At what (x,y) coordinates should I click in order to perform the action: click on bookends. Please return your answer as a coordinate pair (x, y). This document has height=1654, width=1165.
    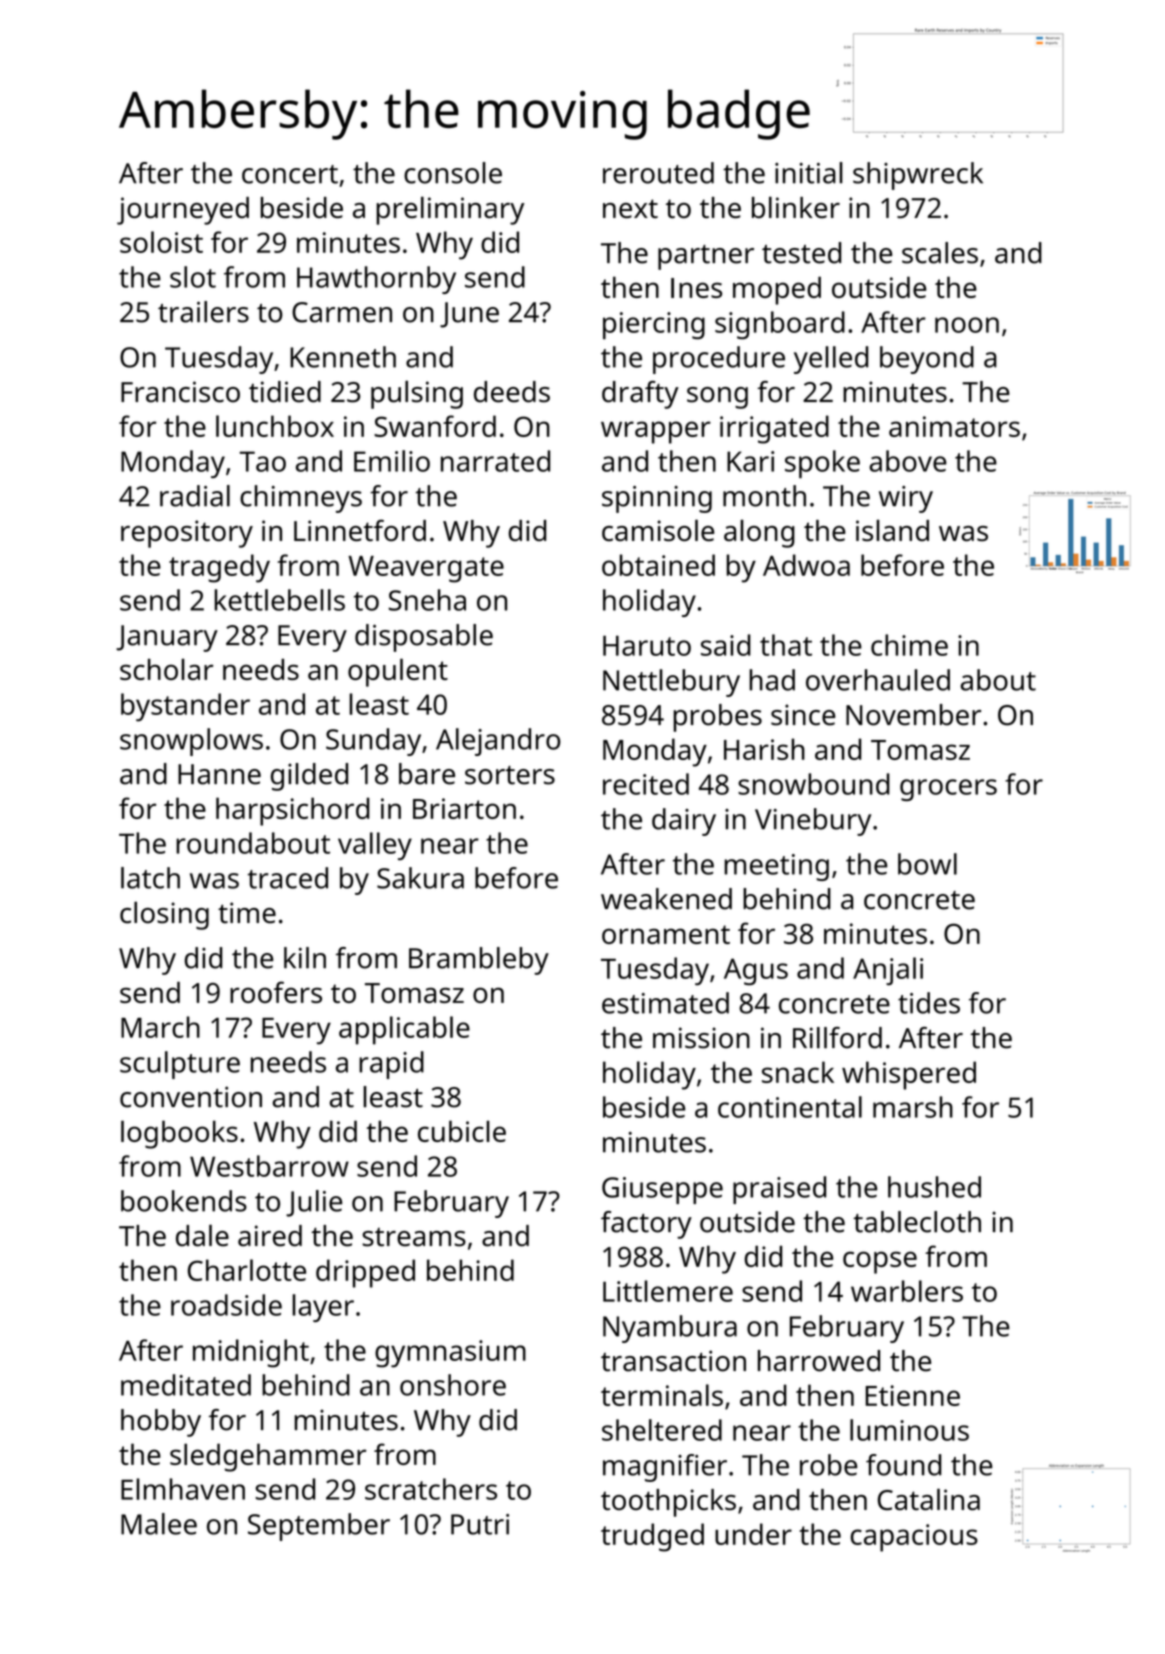
    Looking at the image, I should click on (184, 1201).
